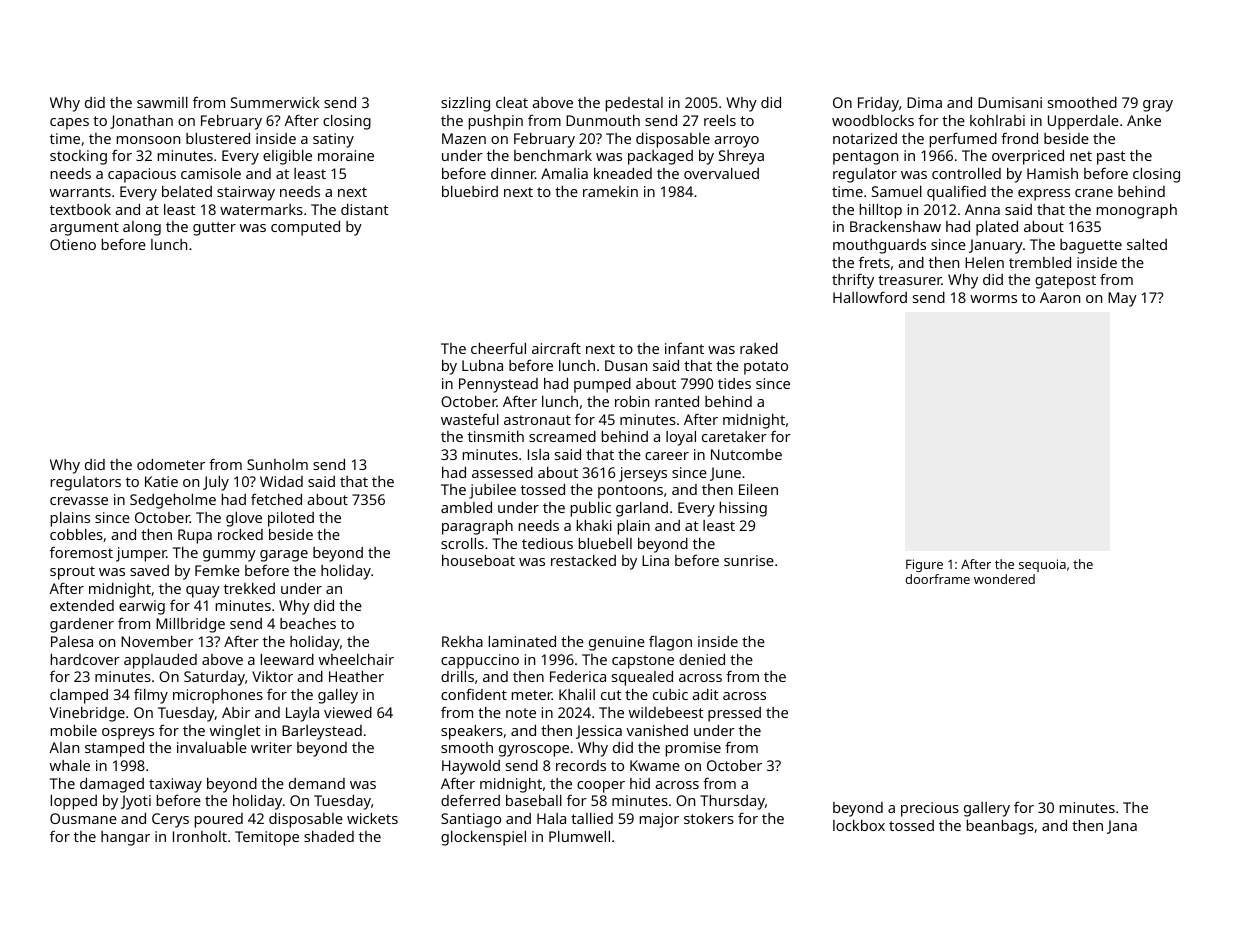 This screenshot has width=1233, height=952. I want to click on potato, so click(766, 368).
